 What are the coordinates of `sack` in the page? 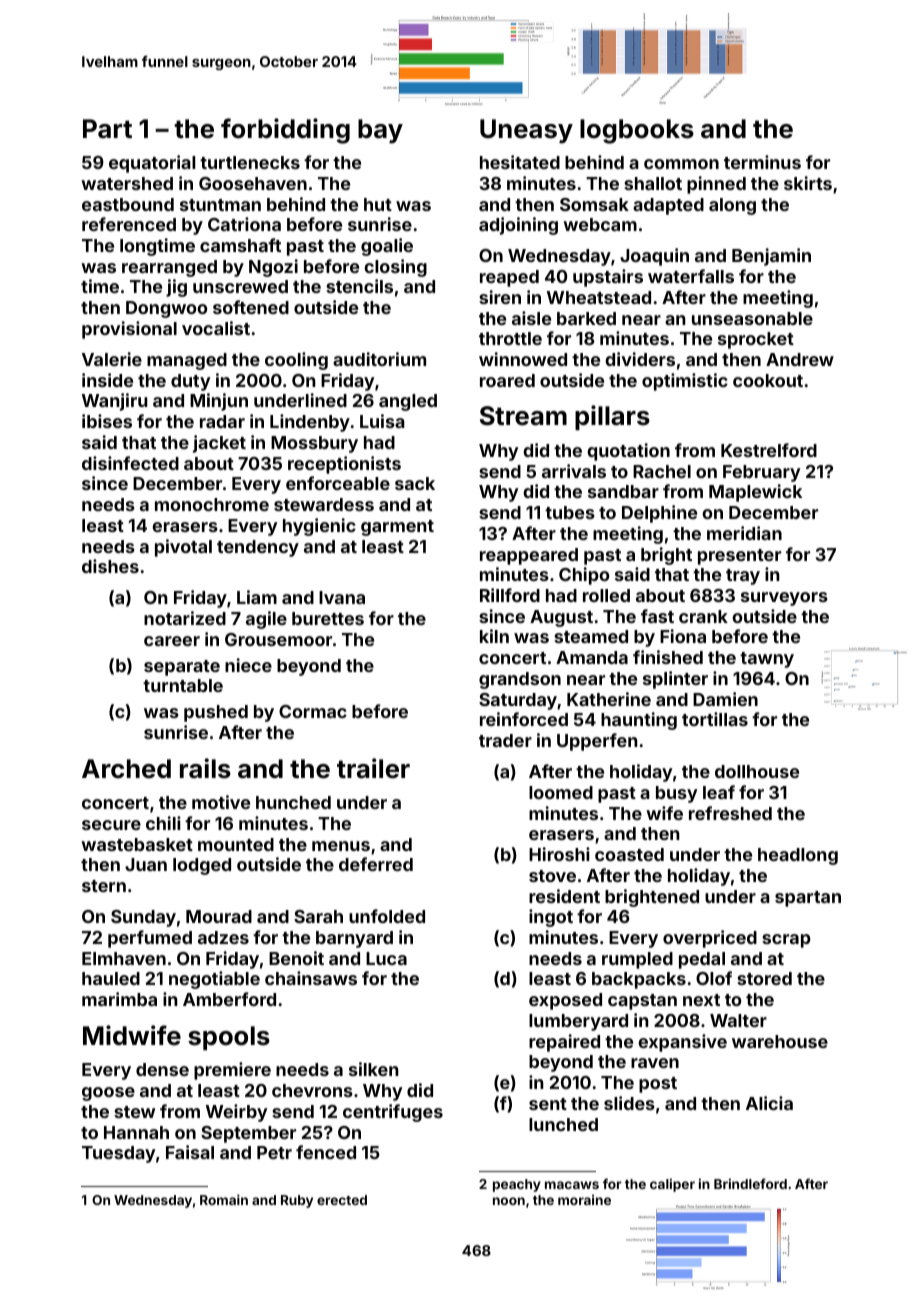 It's located at (415, 483).
